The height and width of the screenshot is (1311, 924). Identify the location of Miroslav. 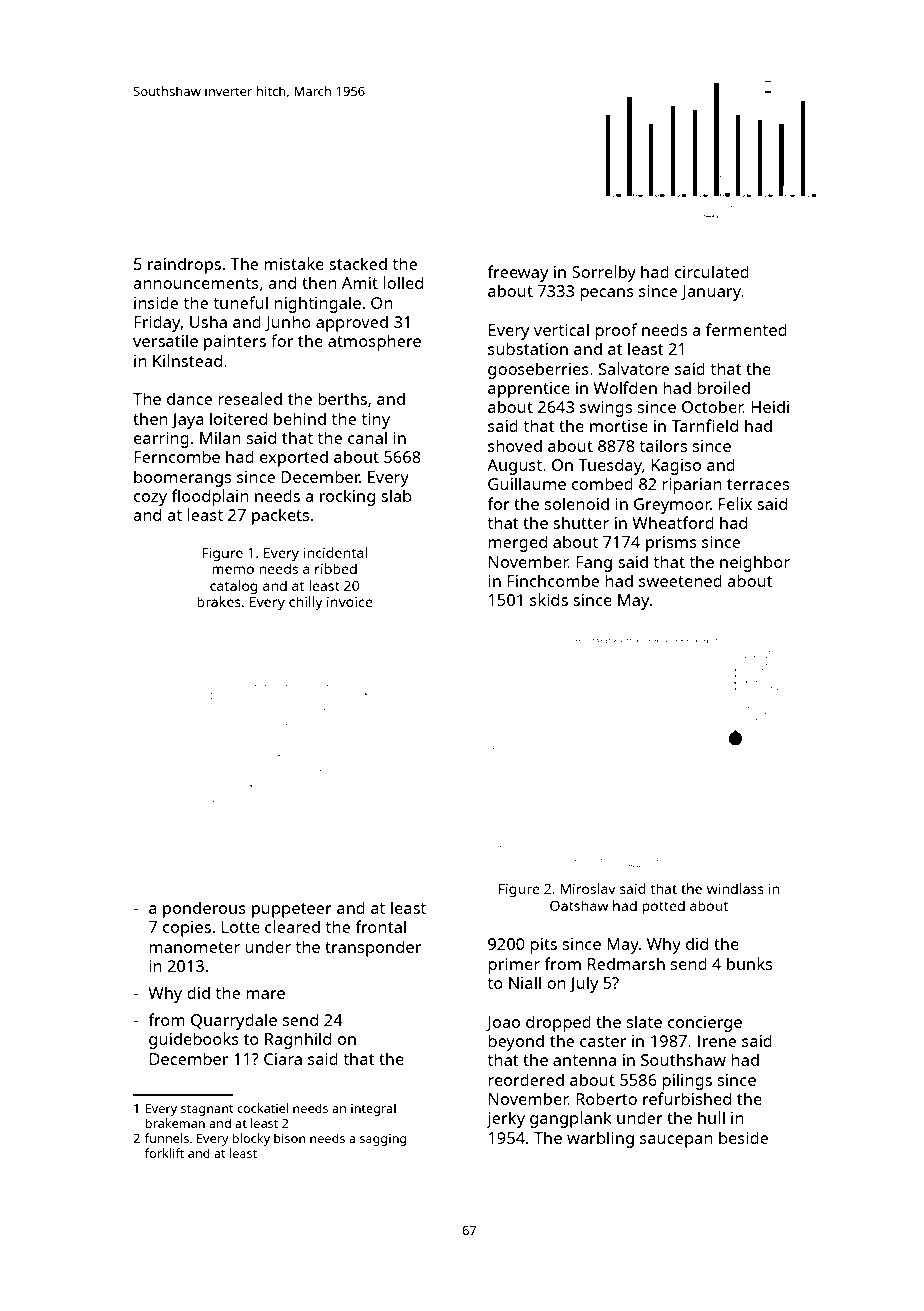
(588, 888).
